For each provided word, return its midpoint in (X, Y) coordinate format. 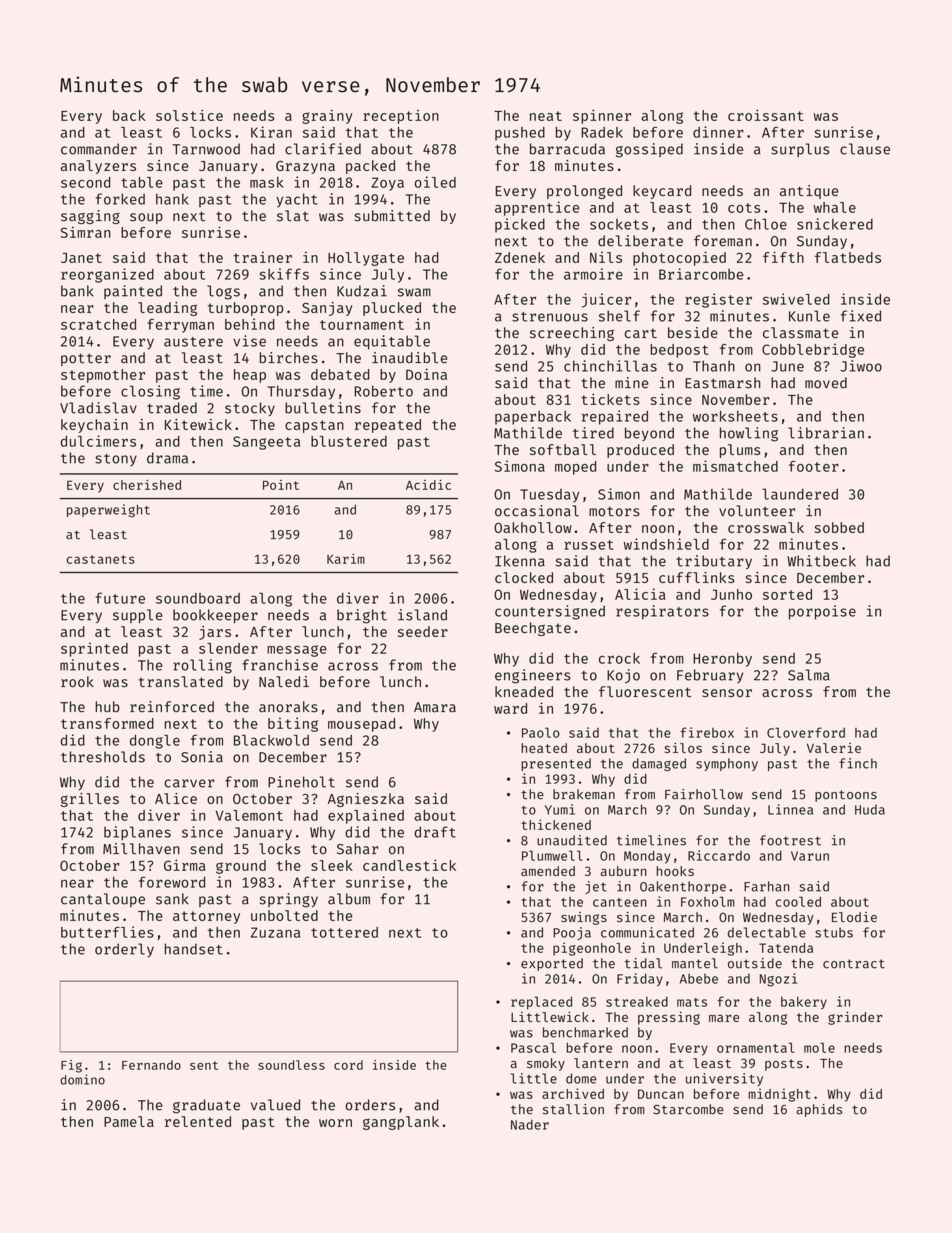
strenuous (550, 317)
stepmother (103, 376)
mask (267, 182)
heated (544, 748)
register (718, 300)
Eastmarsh (722, 383)
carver (189, 783)
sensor (727, 693)
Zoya (387, 184)
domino (82, 1079)
